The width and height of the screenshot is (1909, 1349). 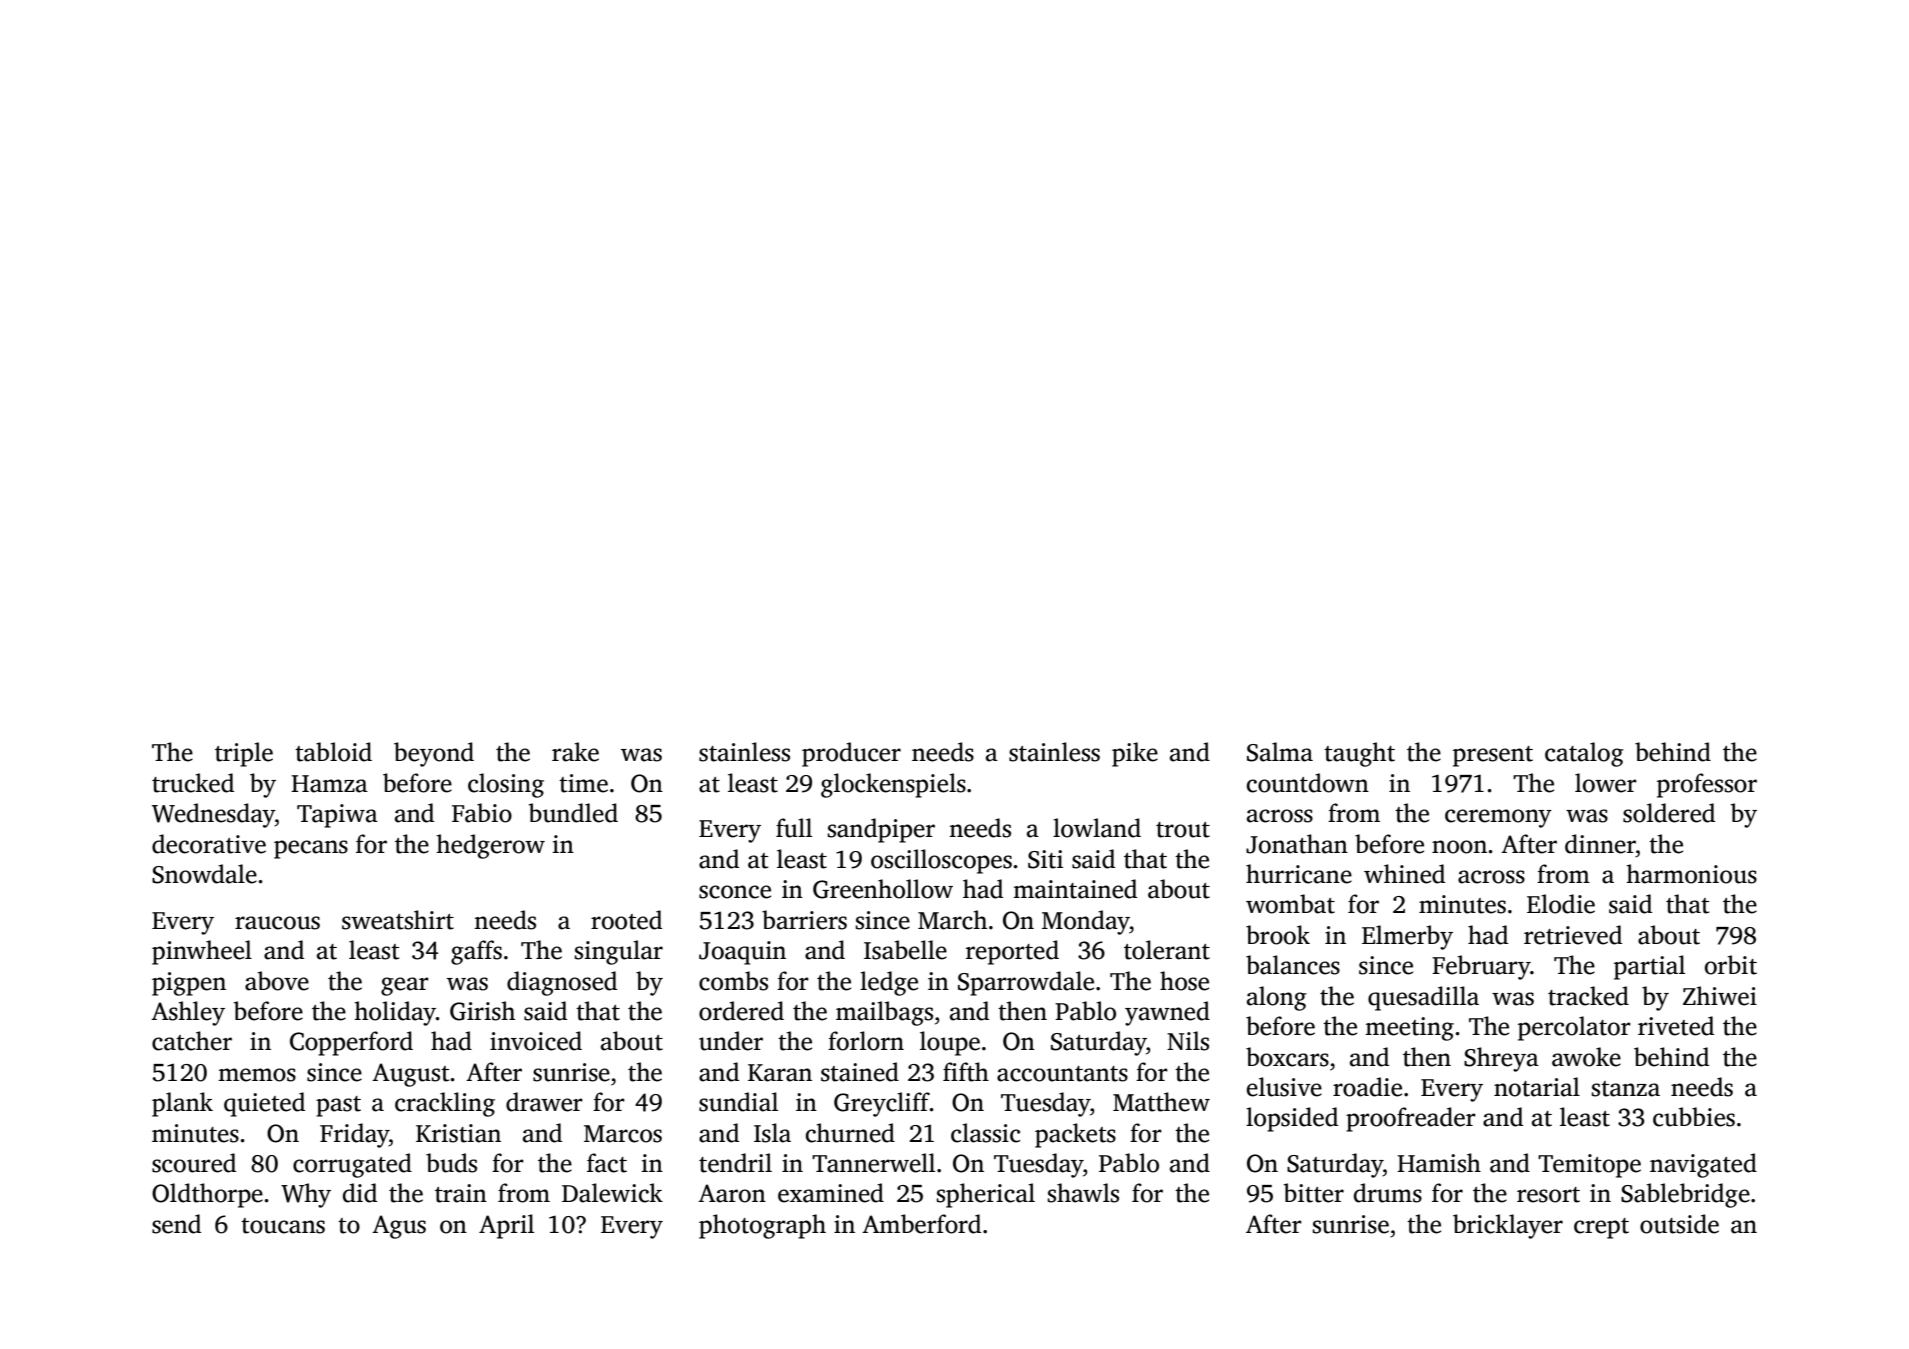 I want to click on send, so click(x=176, y=1224).
